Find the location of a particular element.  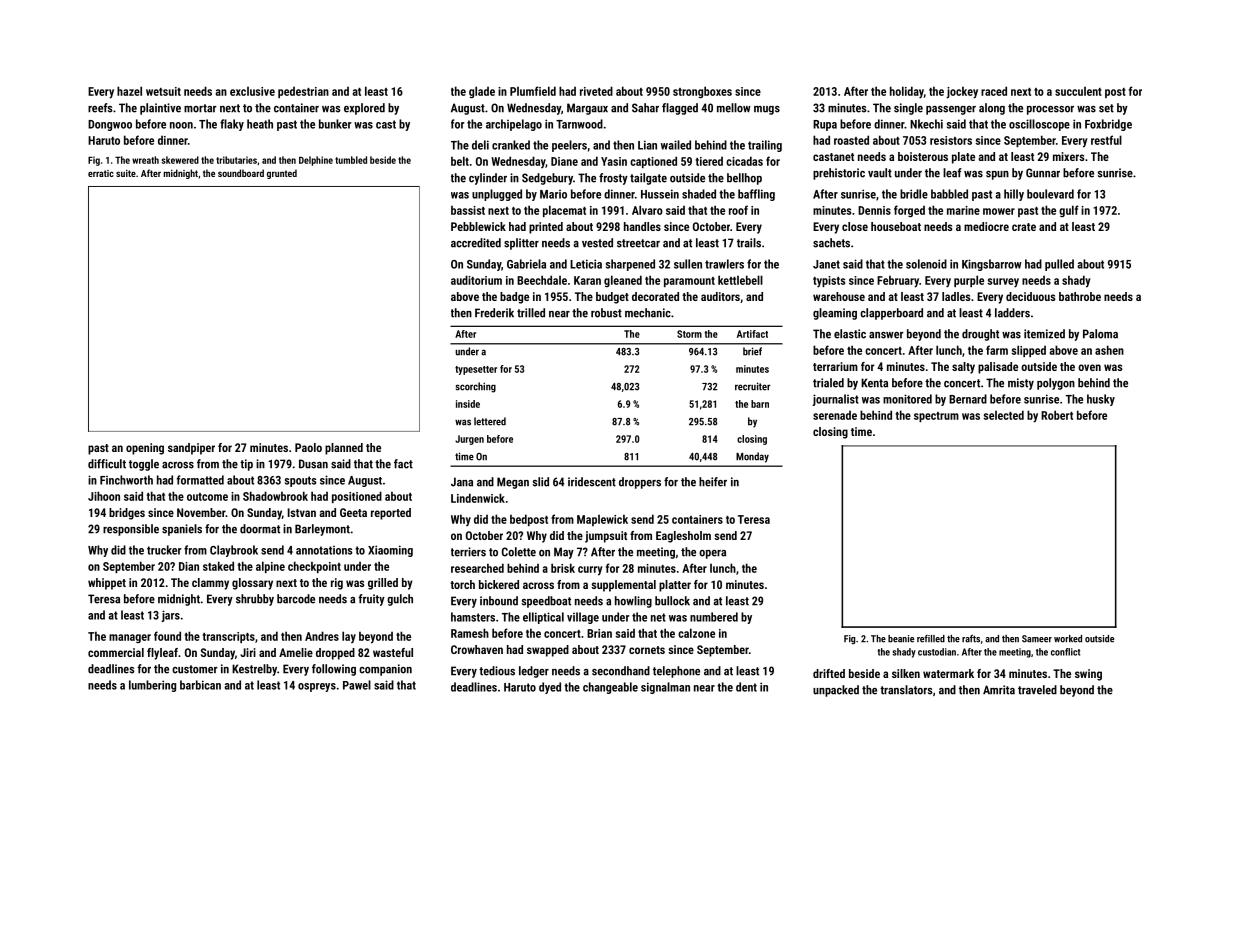

Monday is located at coordinates (752, 457).
